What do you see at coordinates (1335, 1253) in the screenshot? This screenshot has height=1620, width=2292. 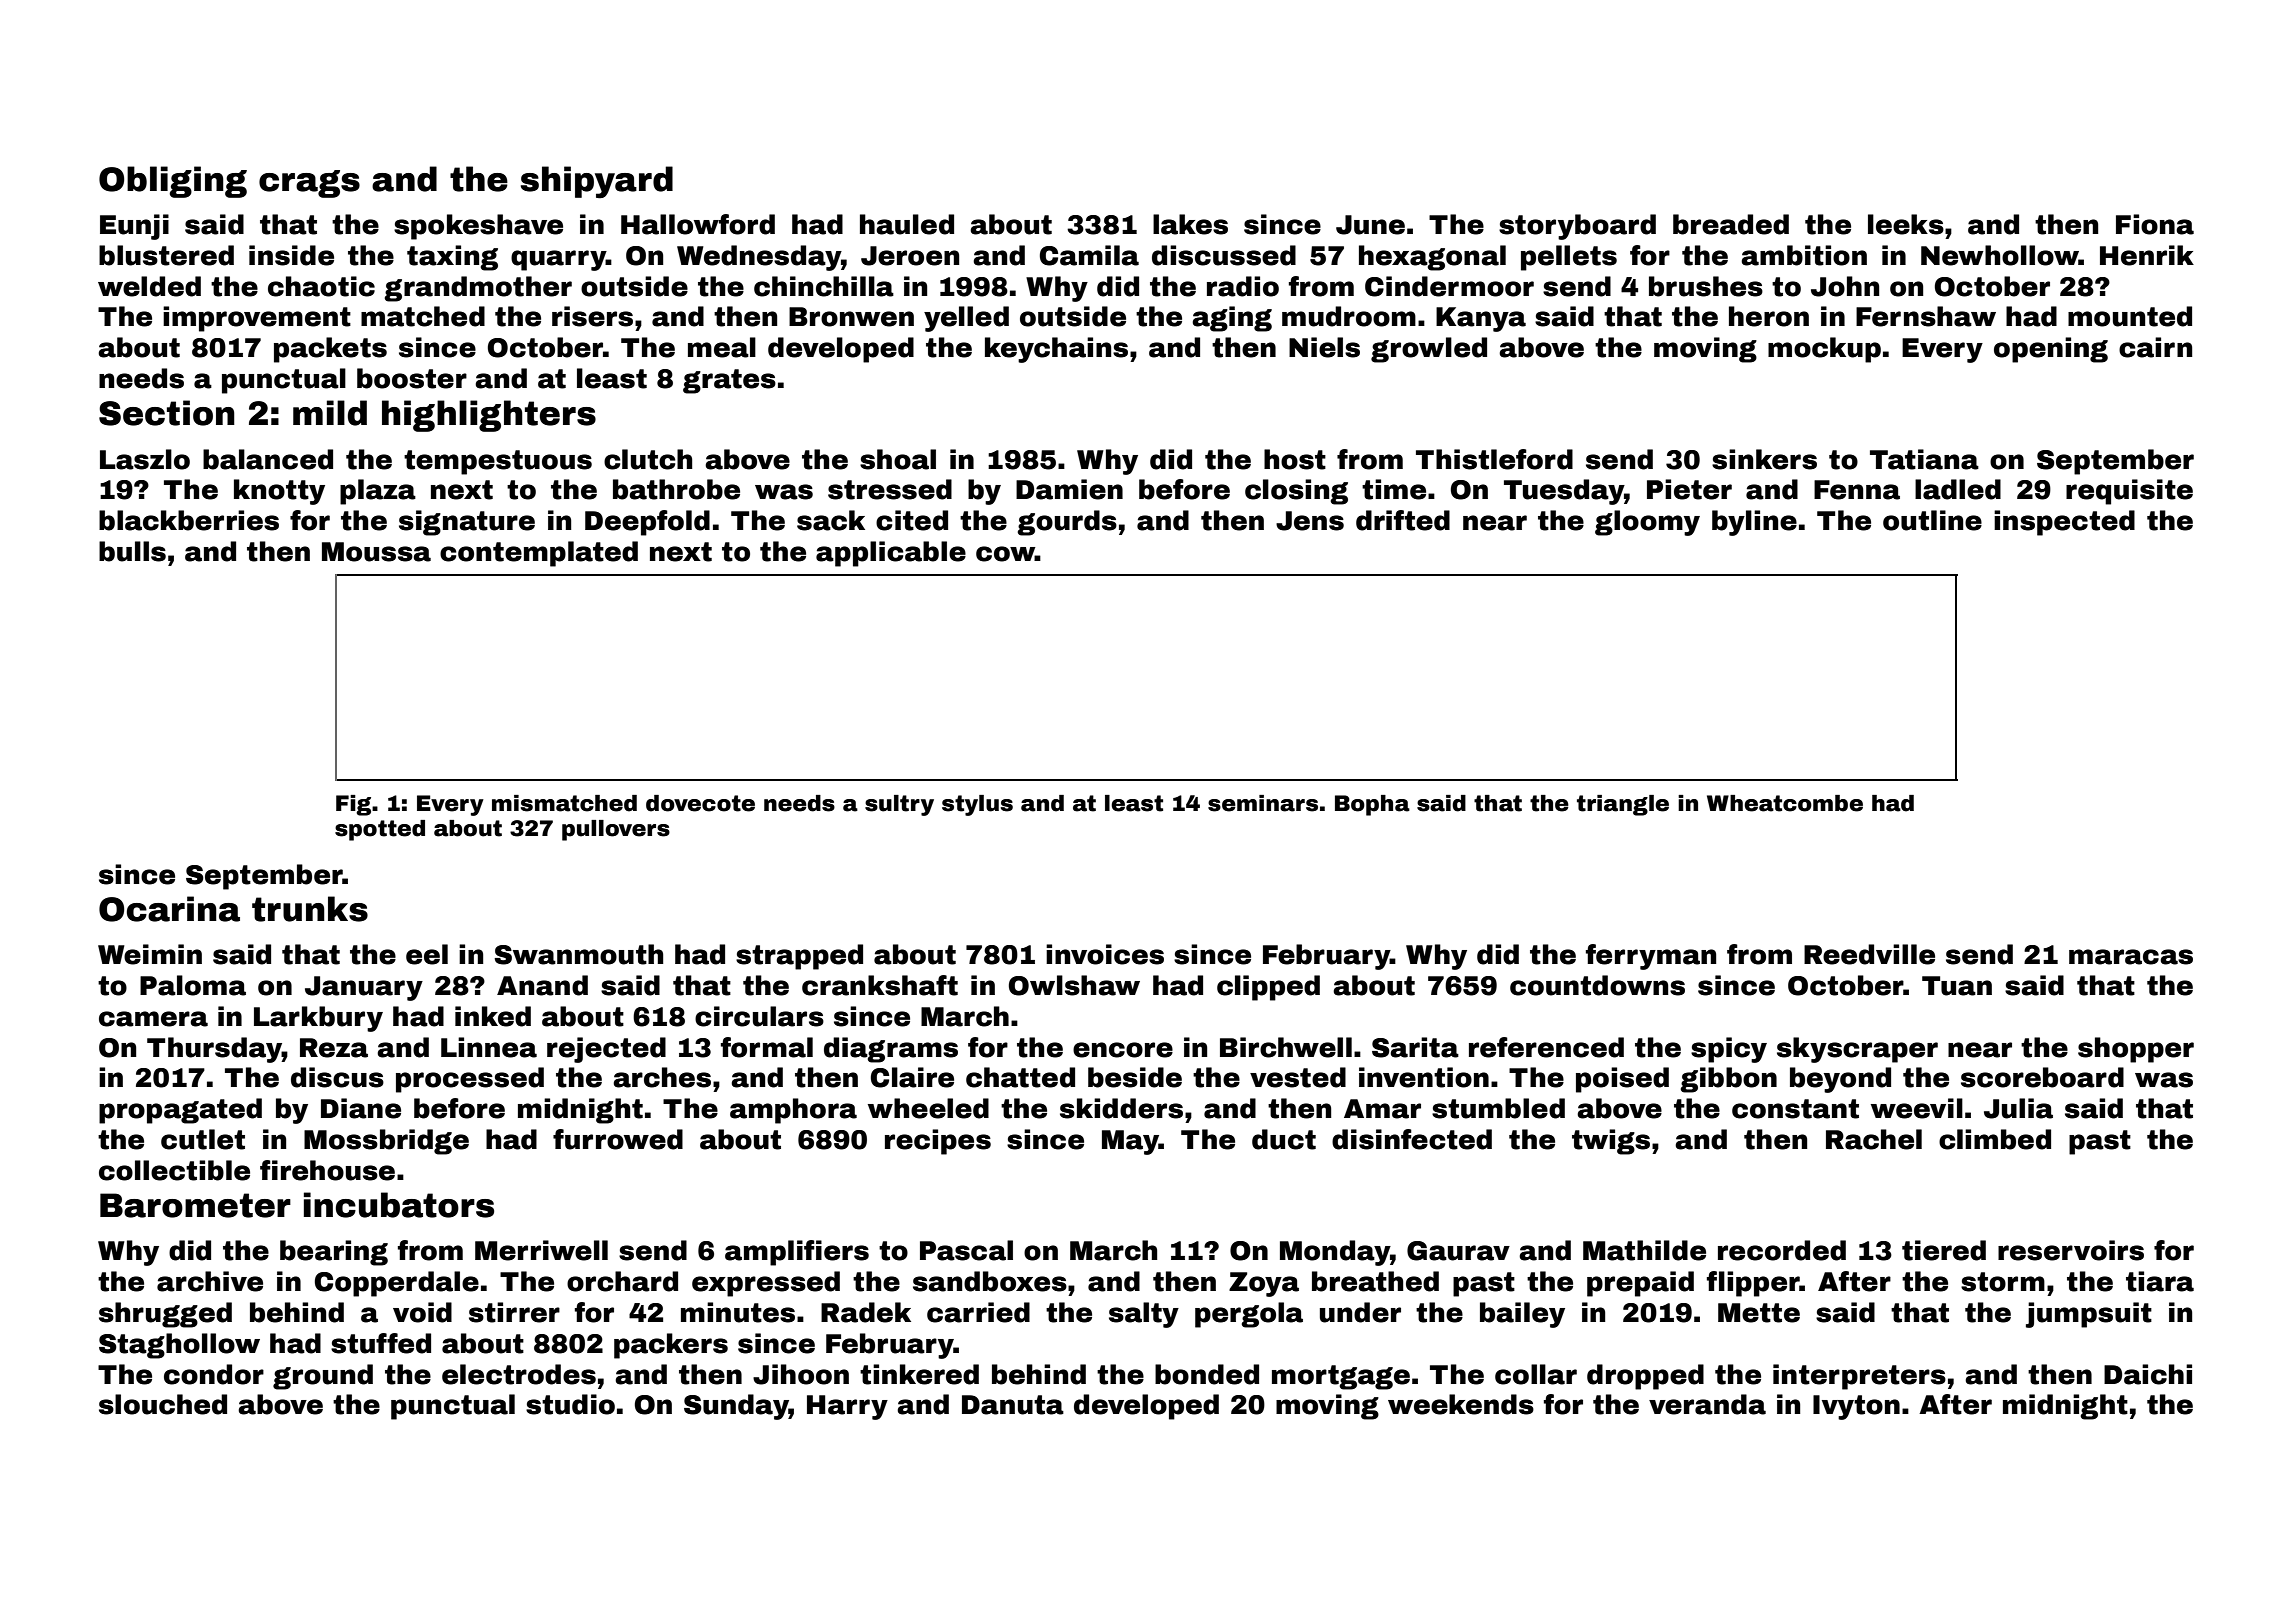 I see `Monday` at bounding box center [1335, 1253].
